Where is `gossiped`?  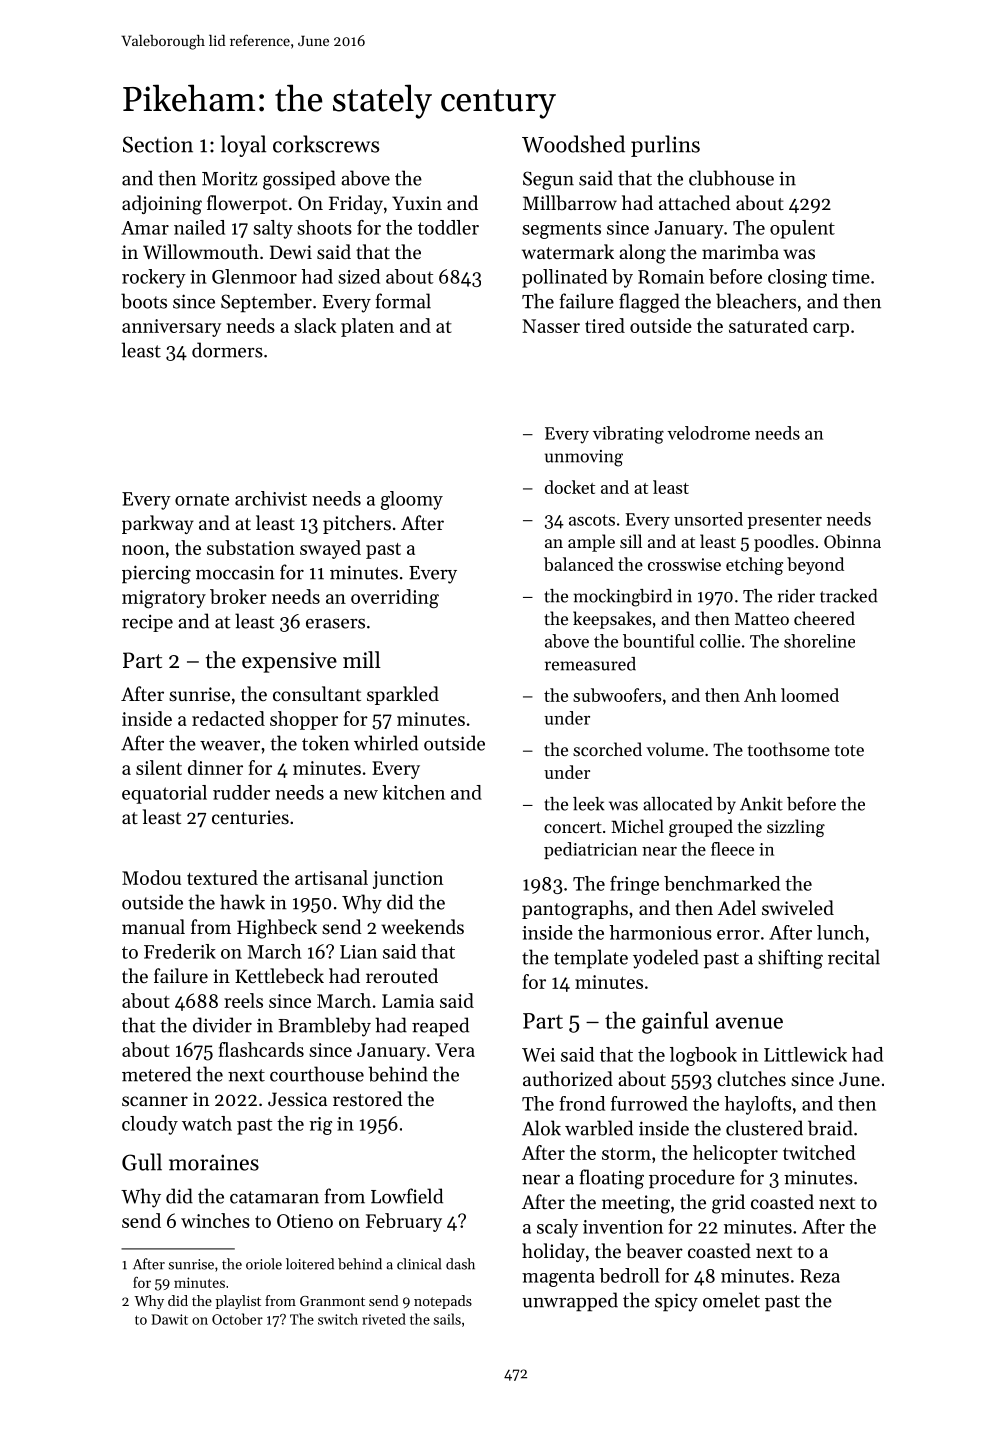
gossiped is located at coordinates (299, 180).
